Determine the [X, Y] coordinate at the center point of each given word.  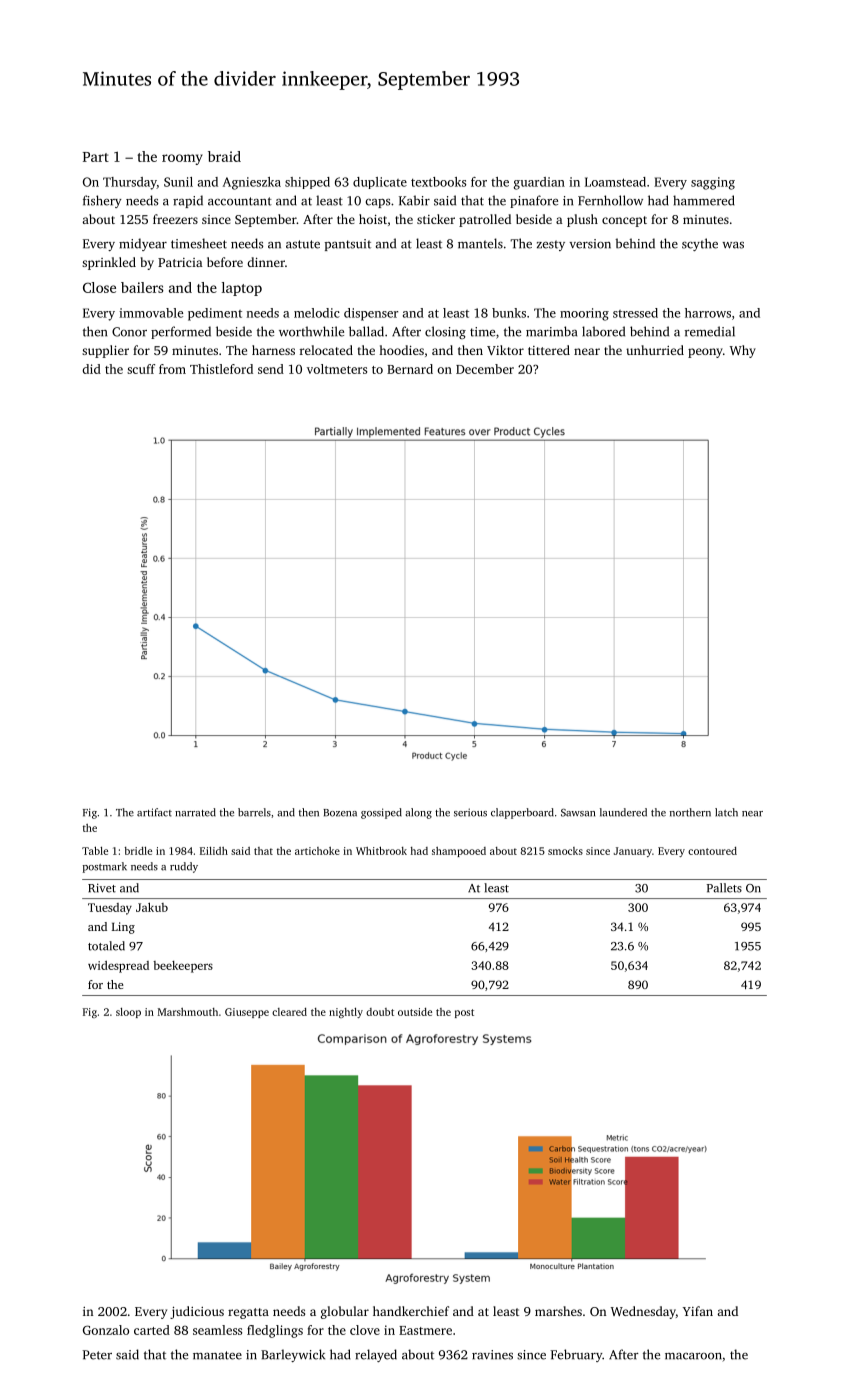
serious [470, 812]
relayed [376, 1355]
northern [690, 812]
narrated [195, 812]
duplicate [380, 183]
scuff [141, 369]
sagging [713, 183]
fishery [102, 201]
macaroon [693, 1356]
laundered [623, 812]
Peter [97, 1355]
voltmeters [337, 369]
